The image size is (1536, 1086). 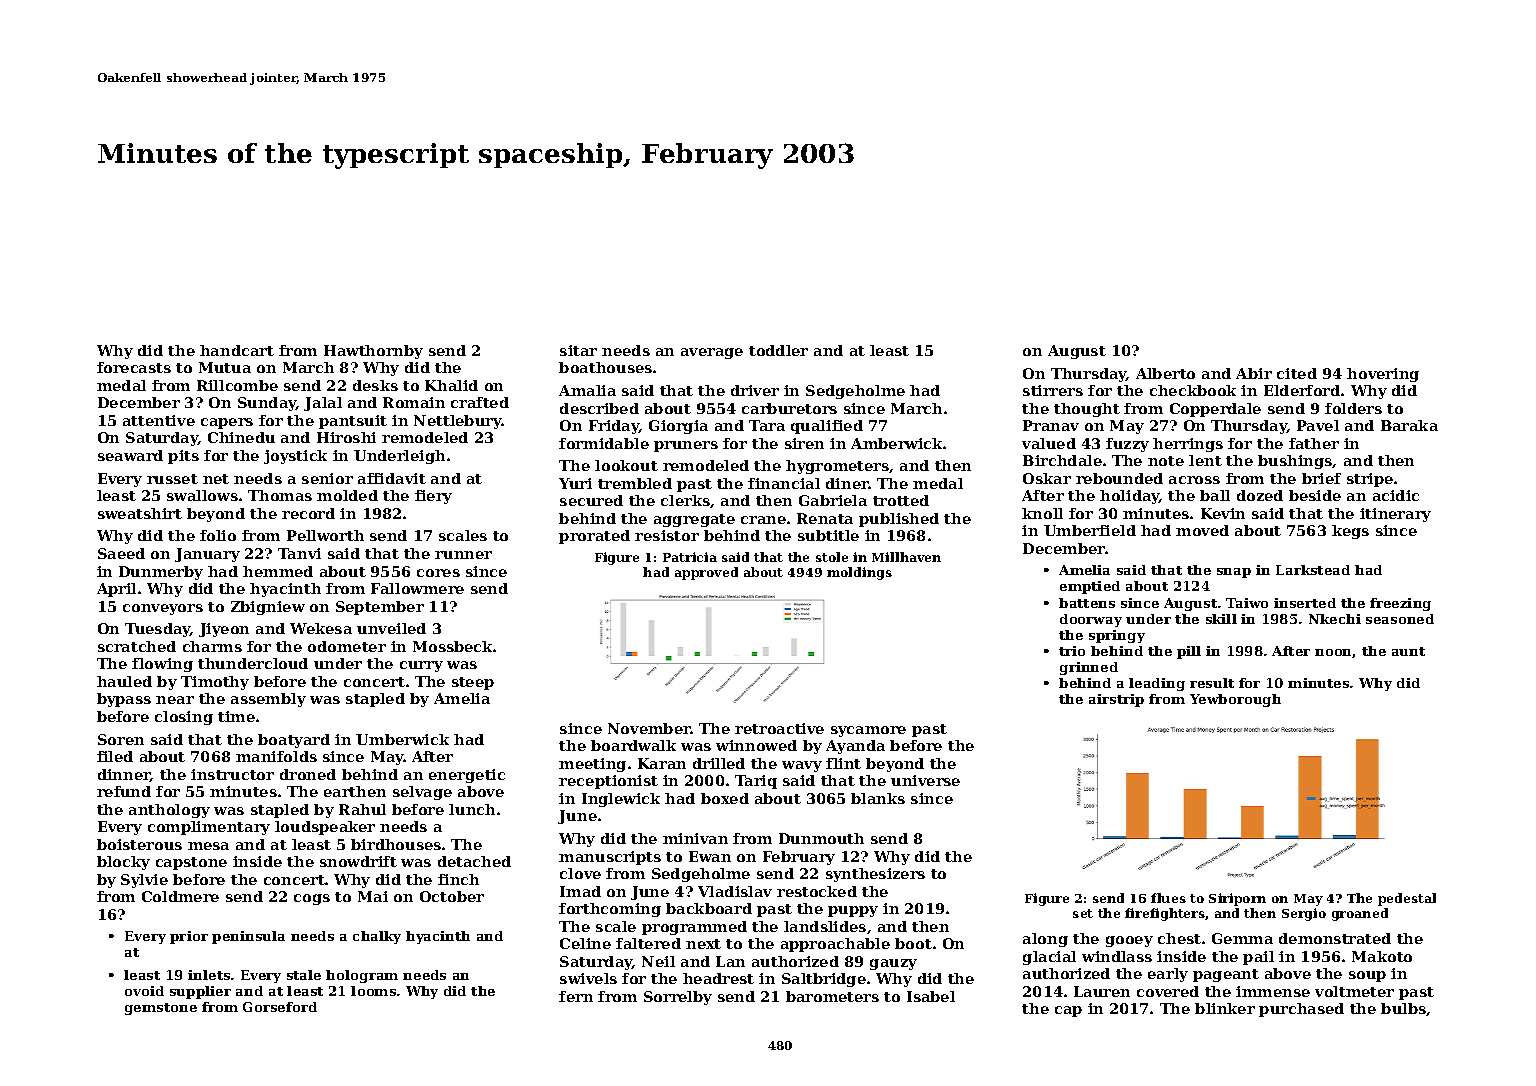 I want to click on Alberto, so click(x=1165, y=373).
